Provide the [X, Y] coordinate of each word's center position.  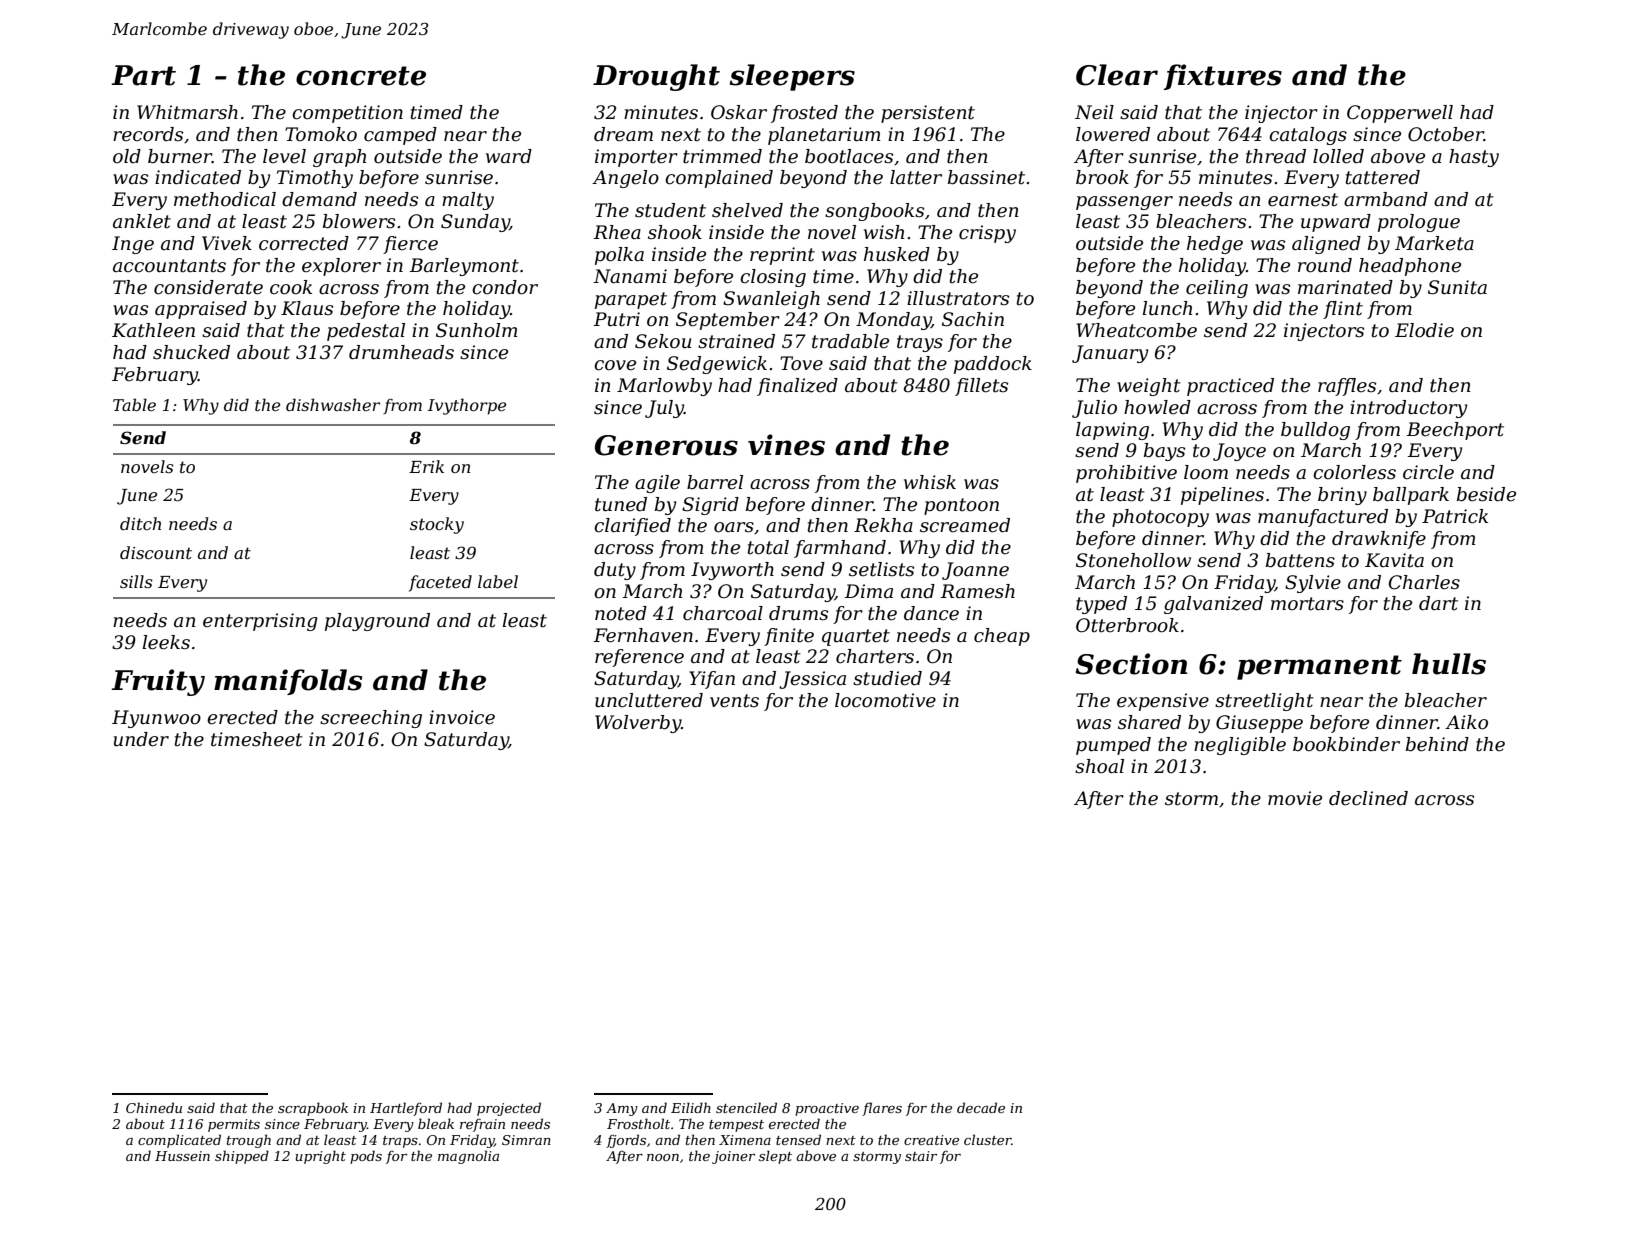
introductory [1408, 409]
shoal [1099, 766]
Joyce [1239, 452]
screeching [371, 719]
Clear [1117, 75]
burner [180, 156]
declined [1368, 798]
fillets [981, 387]
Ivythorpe [467, 406]
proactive [827, 1109]
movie [1295, 798]
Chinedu [154, 1107]
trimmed [722, 156]
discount [156, 552]
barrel [715, 482]
